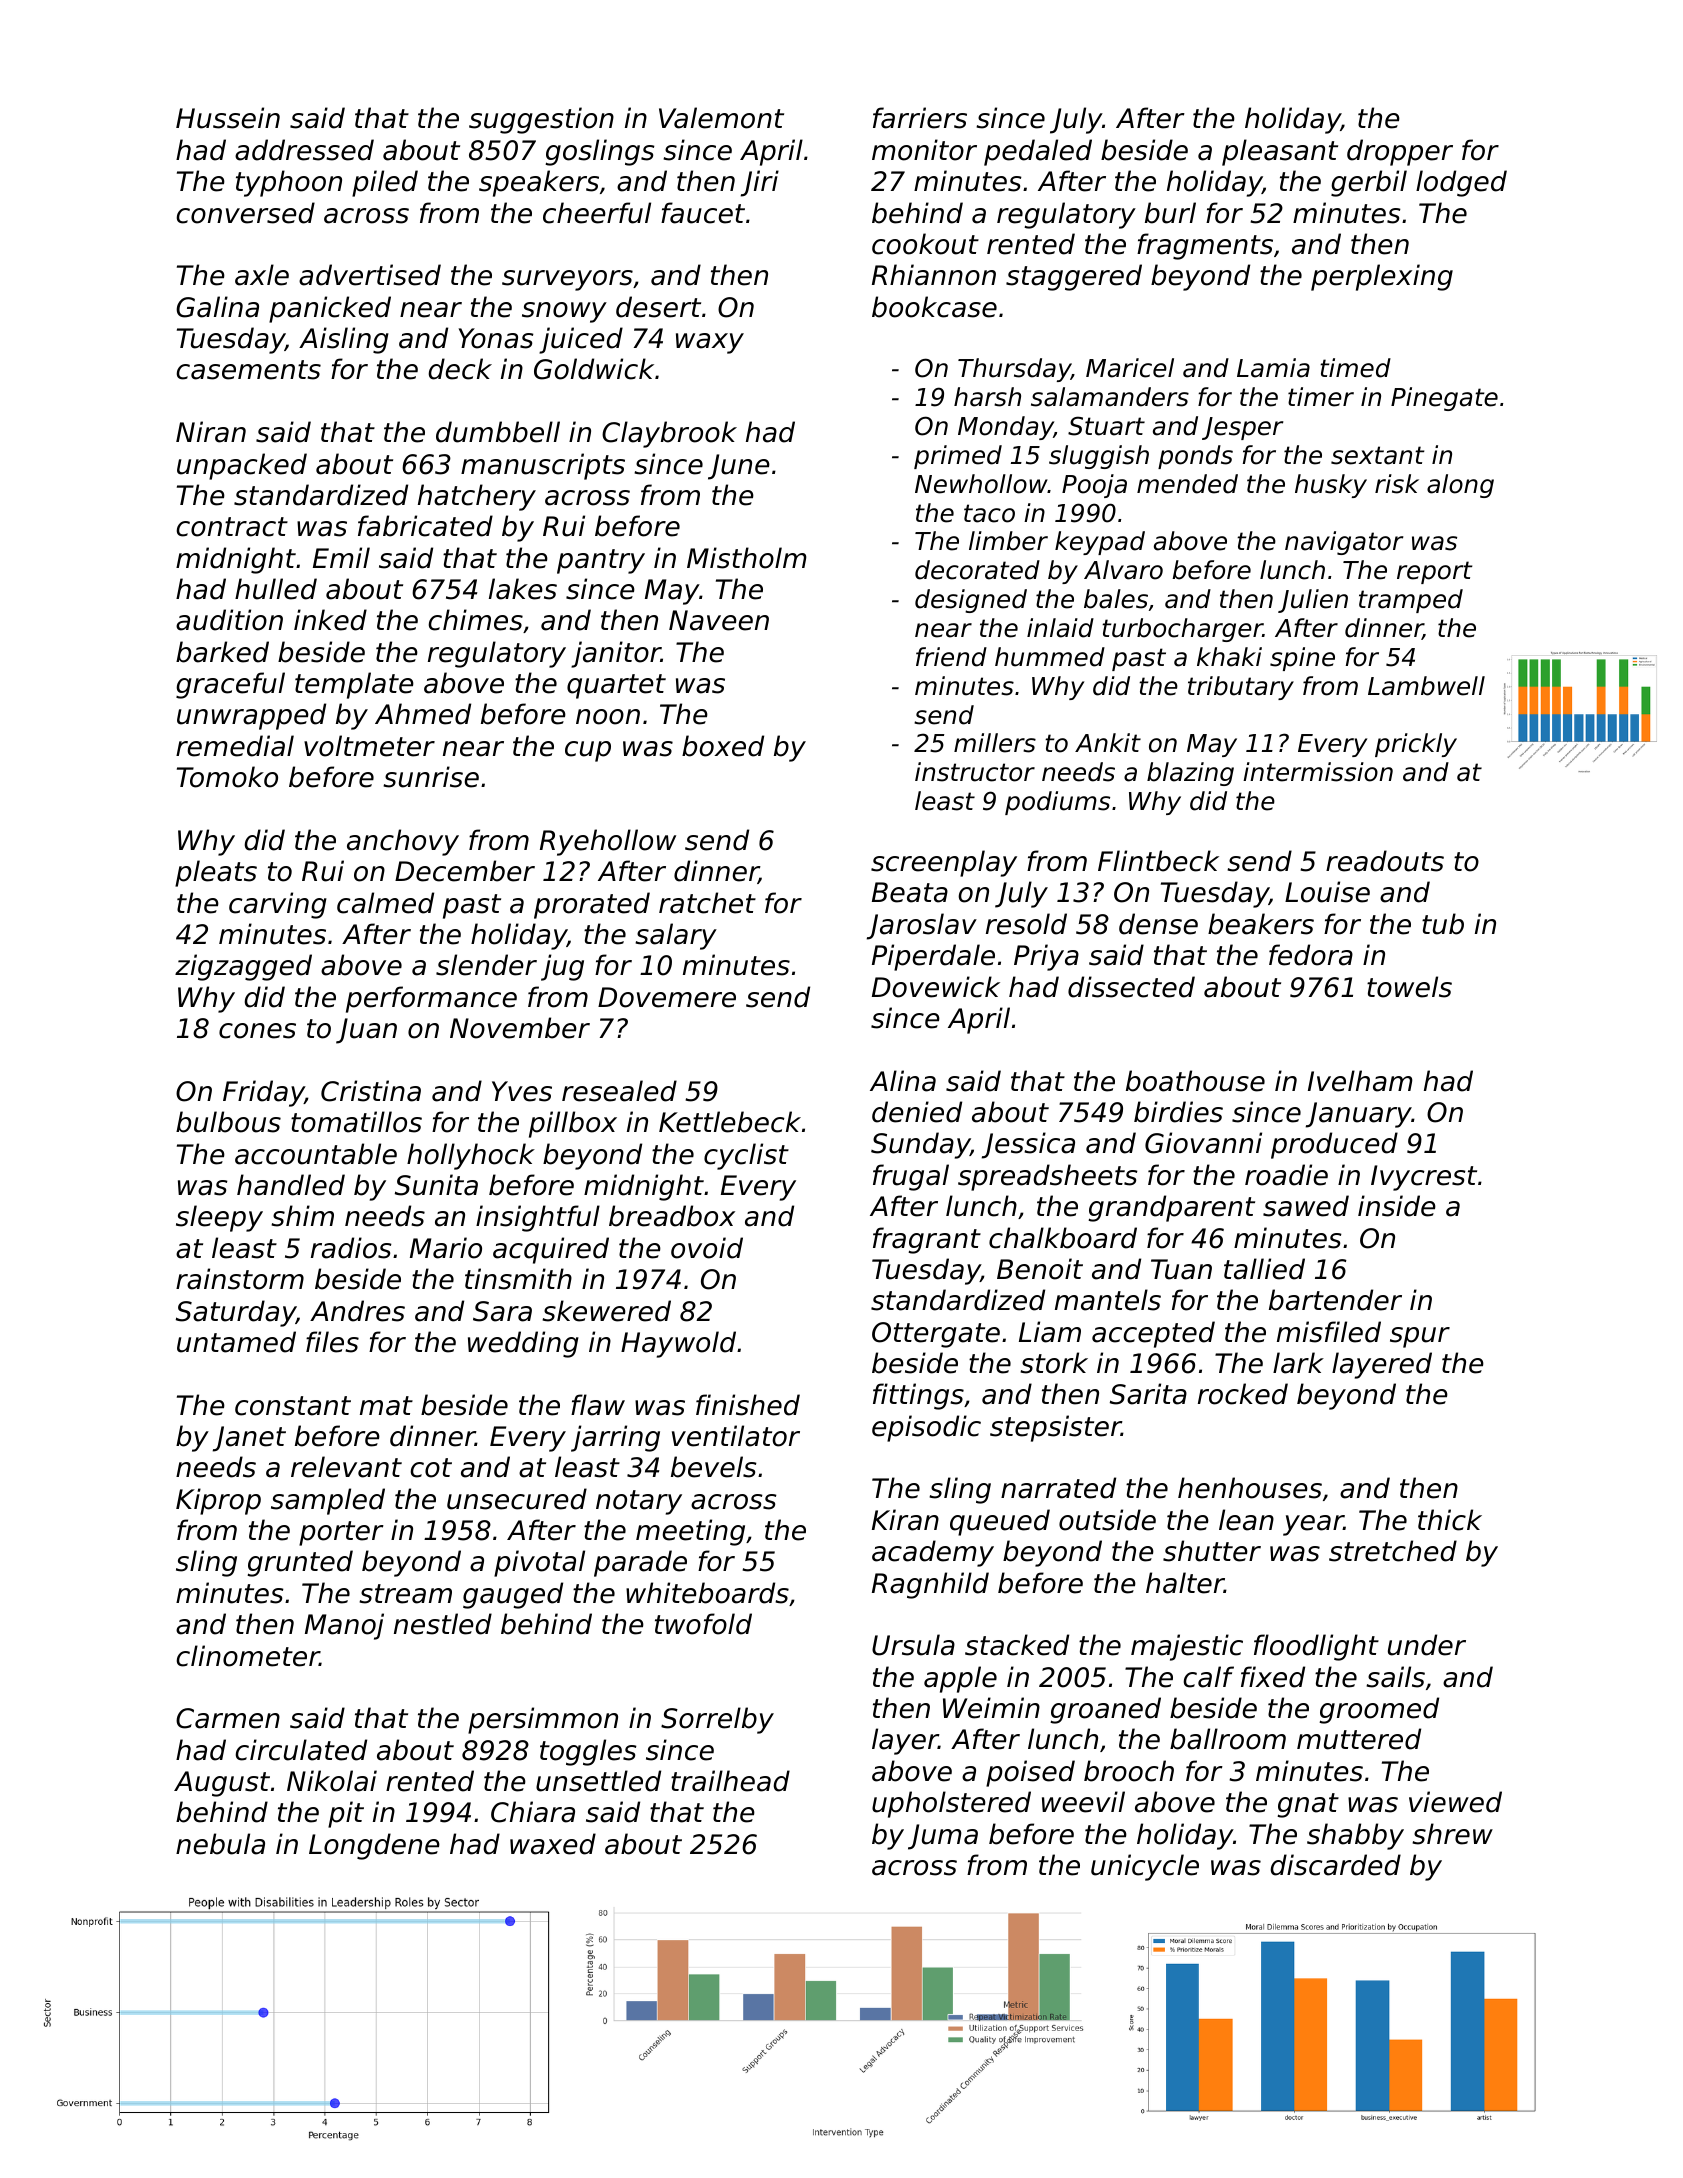 The image size is (1683, 2178). I want to click on farriers, so click(920, 118).
